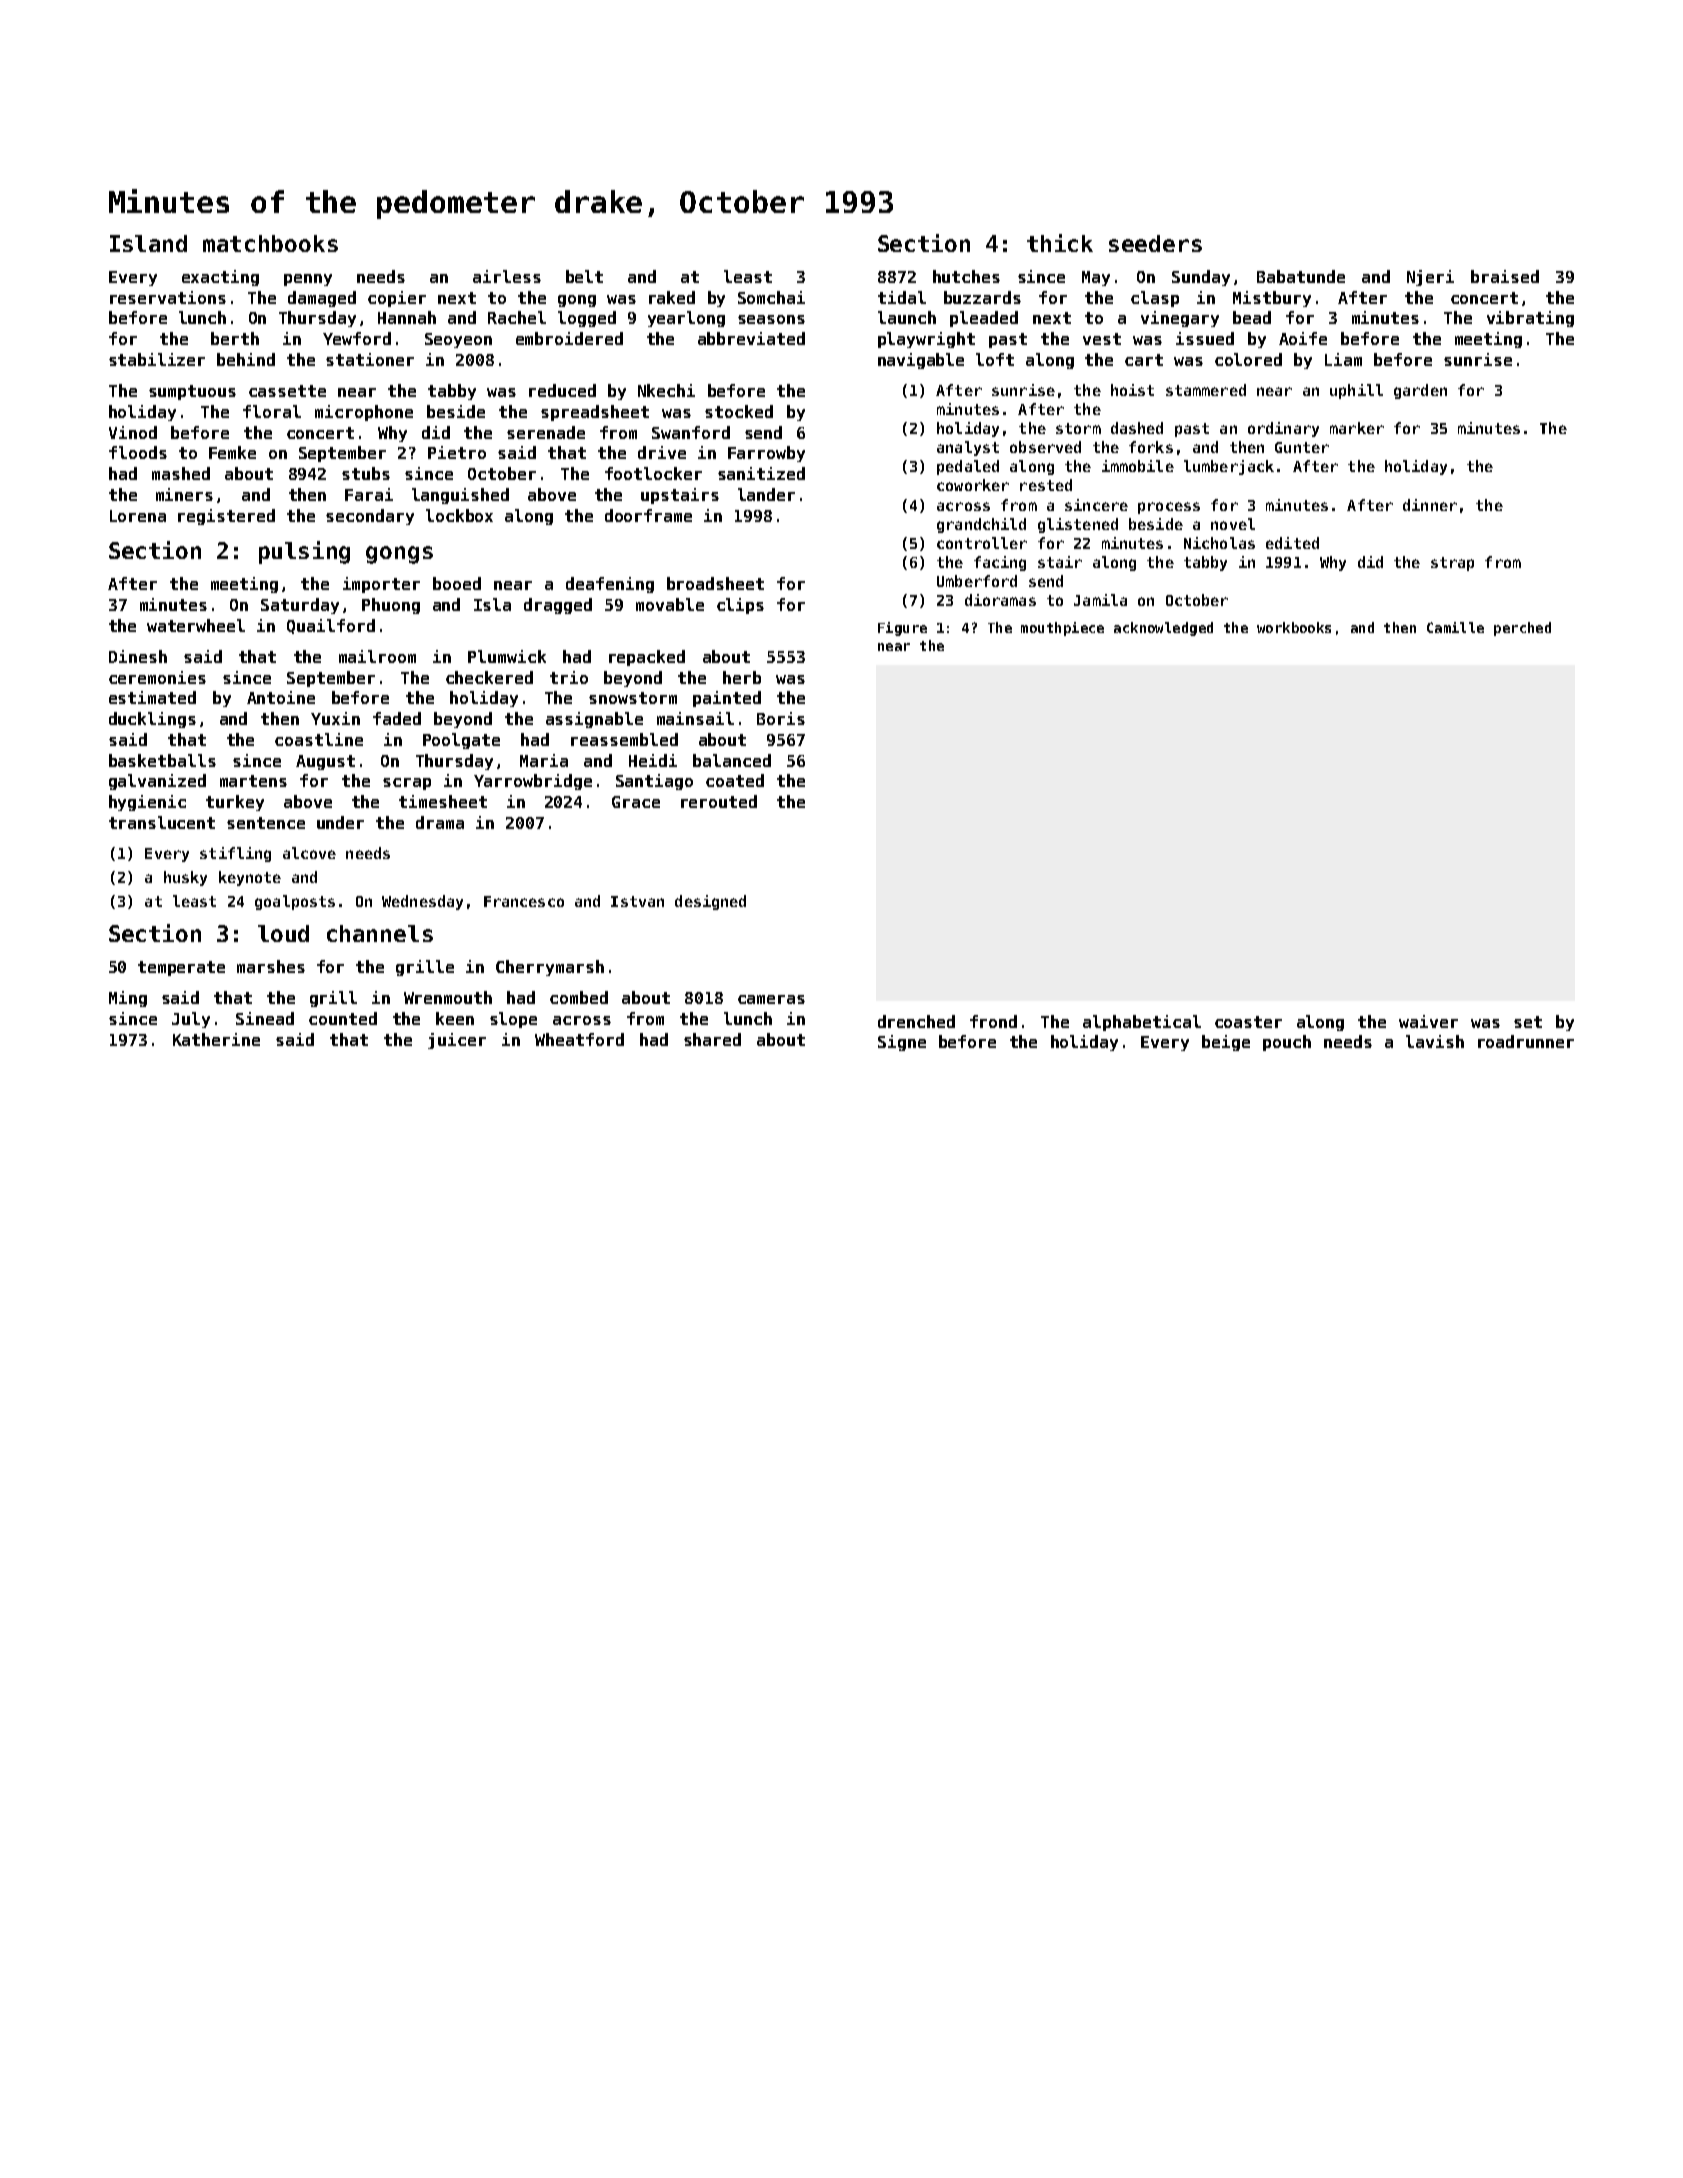 The width and height of the screenshot is (1683, 2178). Describe the element at coordinates (1430, 278) in the screenshot. I see `Njeri` at that location.
